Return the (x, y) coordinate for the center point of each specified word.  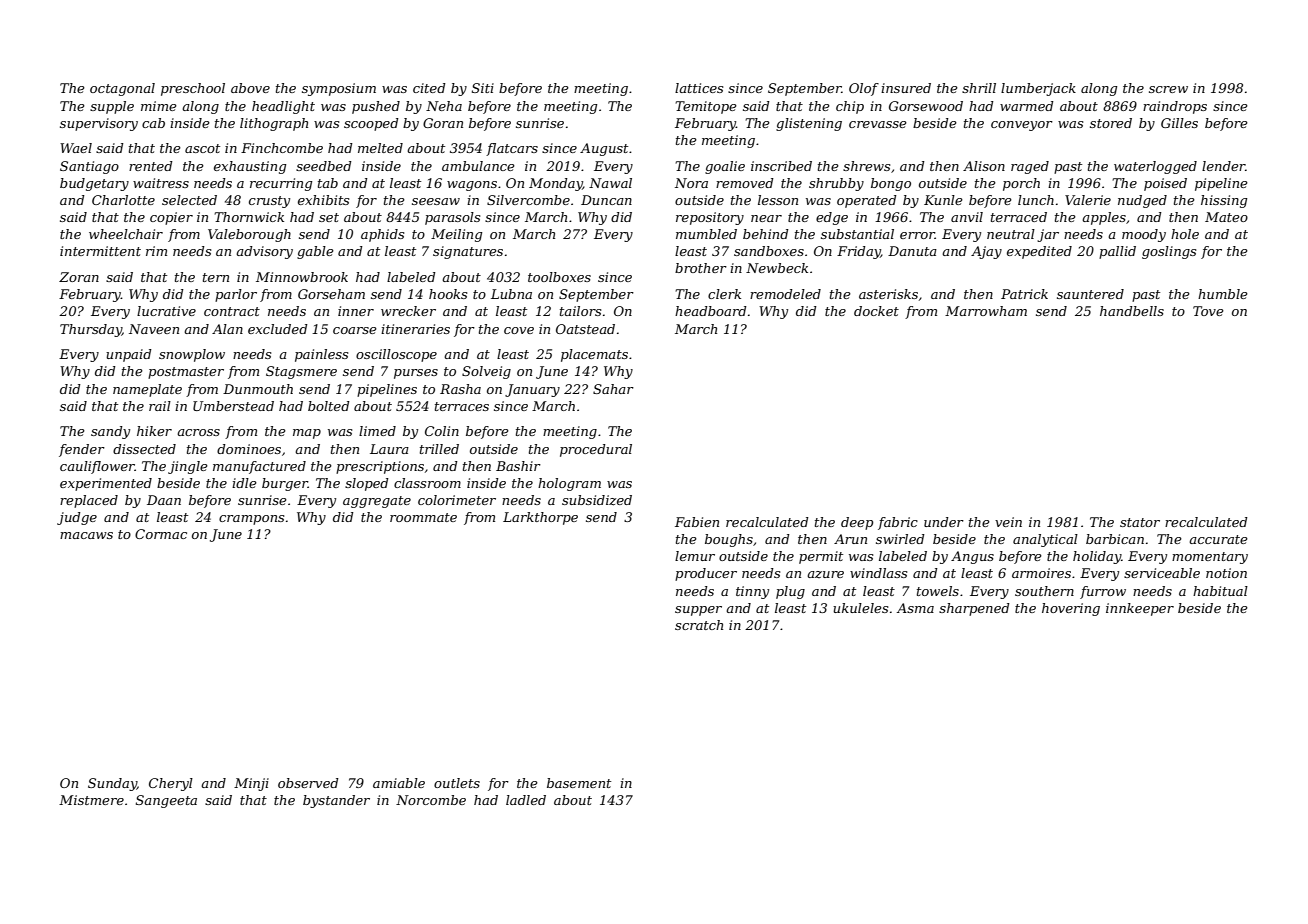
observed (308, 783)
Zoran (79, 277)
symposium (339, 89)
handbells (1132, 311)
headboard (711, 311)
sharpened (974, 609)
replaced (89, 501)
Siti (483, 88)
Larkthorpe (540, 518)
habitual (1220, 591)
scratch (699, 625)
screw (1168, 89)
